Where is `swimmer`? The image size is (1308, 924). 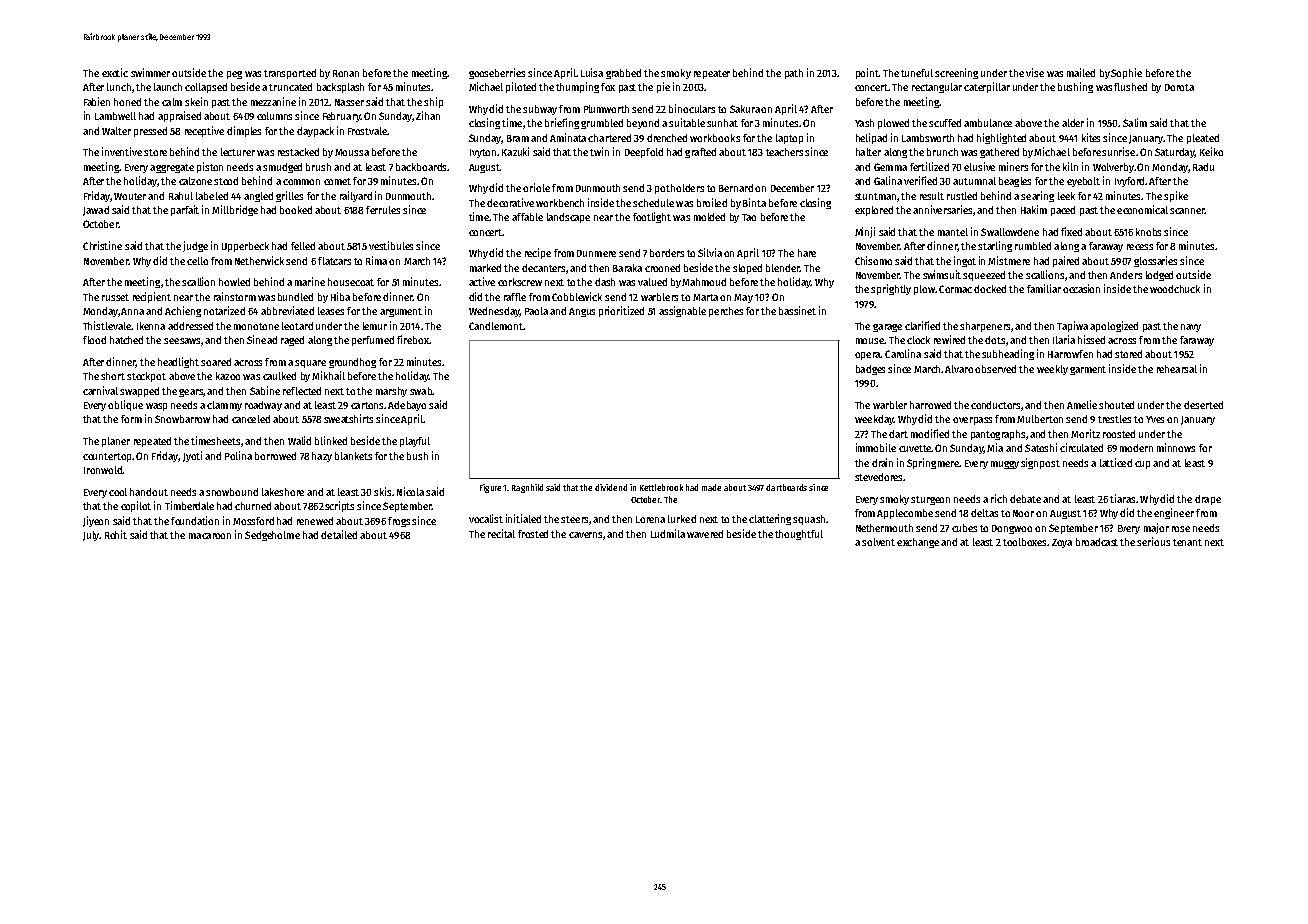
swimmer is located at coordinates (150, 72).
